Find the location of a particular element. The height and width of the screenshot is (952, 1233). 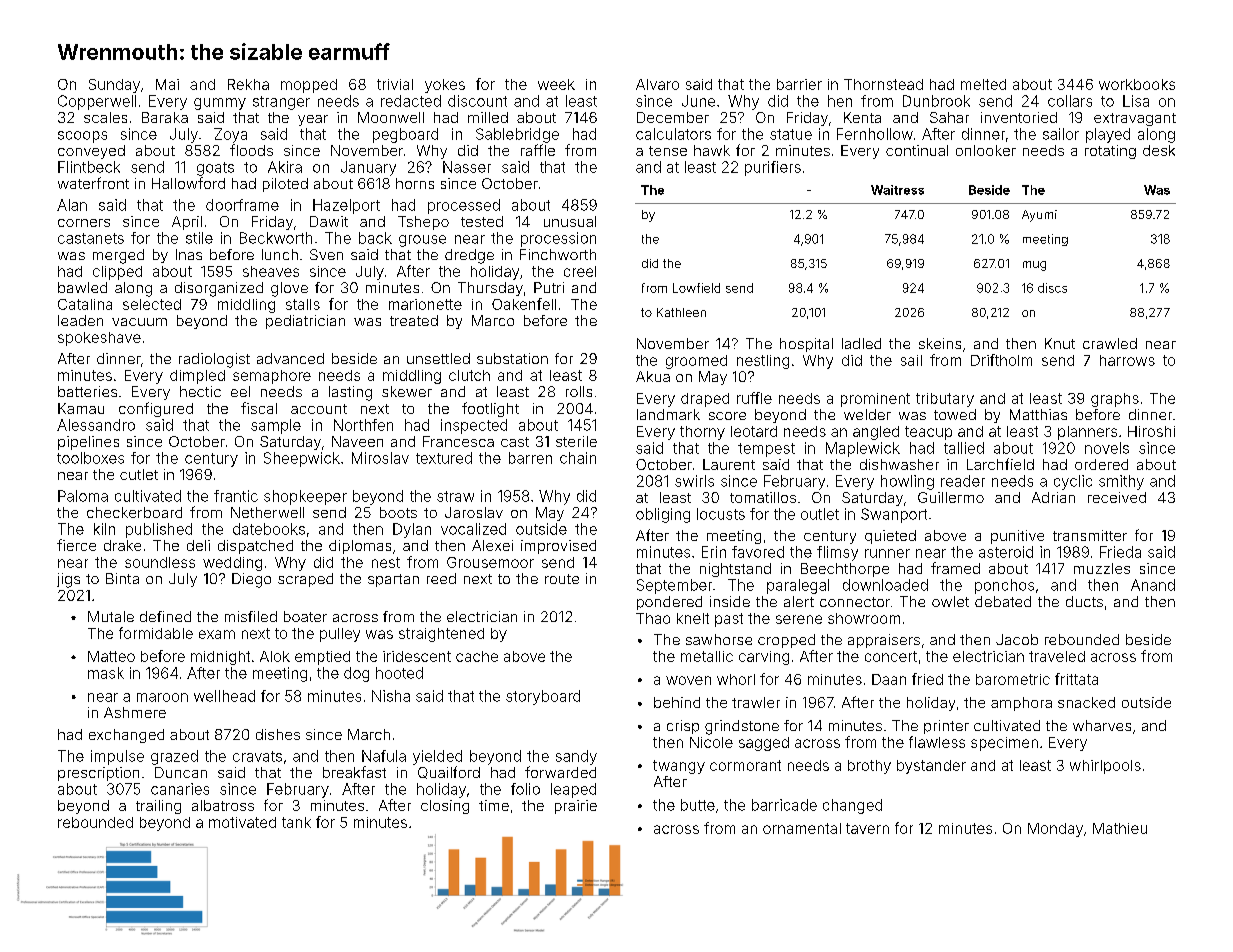

Alvaro is located at coordinates (657, 84).
